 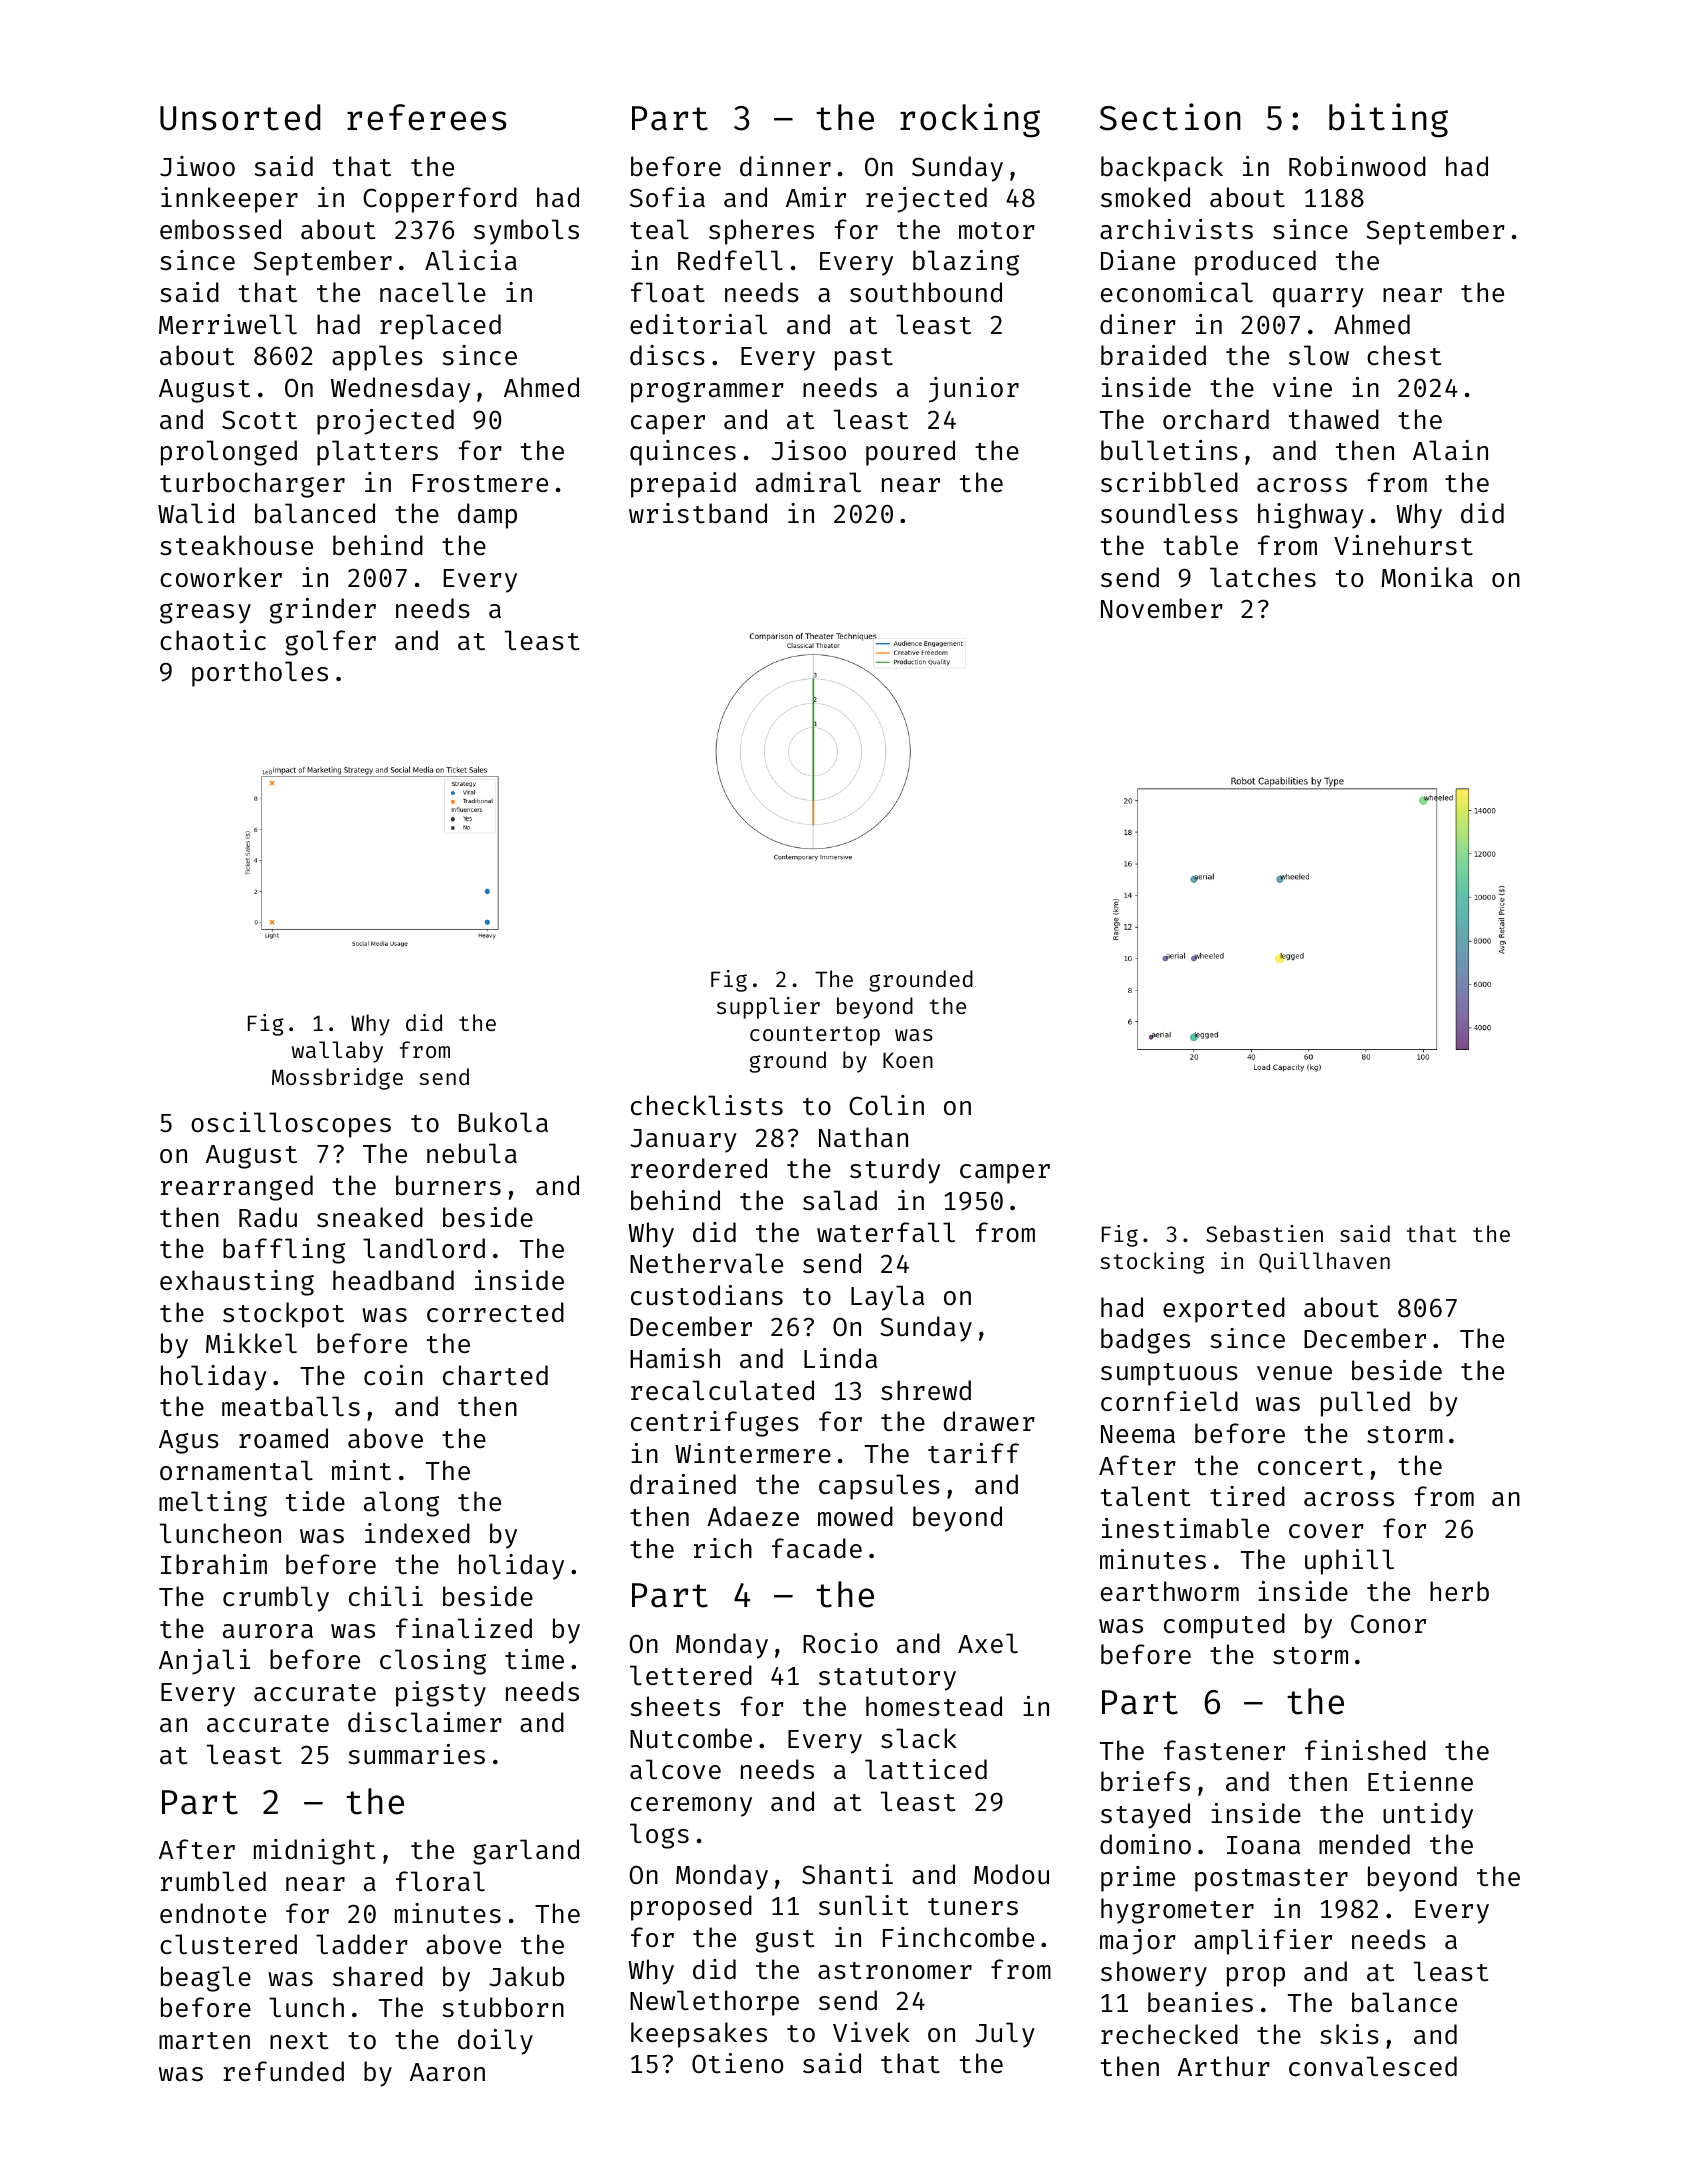 What do you see at coordinates (1357, 166) in the screenshot?
I see `Robinwood` at bounding box center [1357, 166].
